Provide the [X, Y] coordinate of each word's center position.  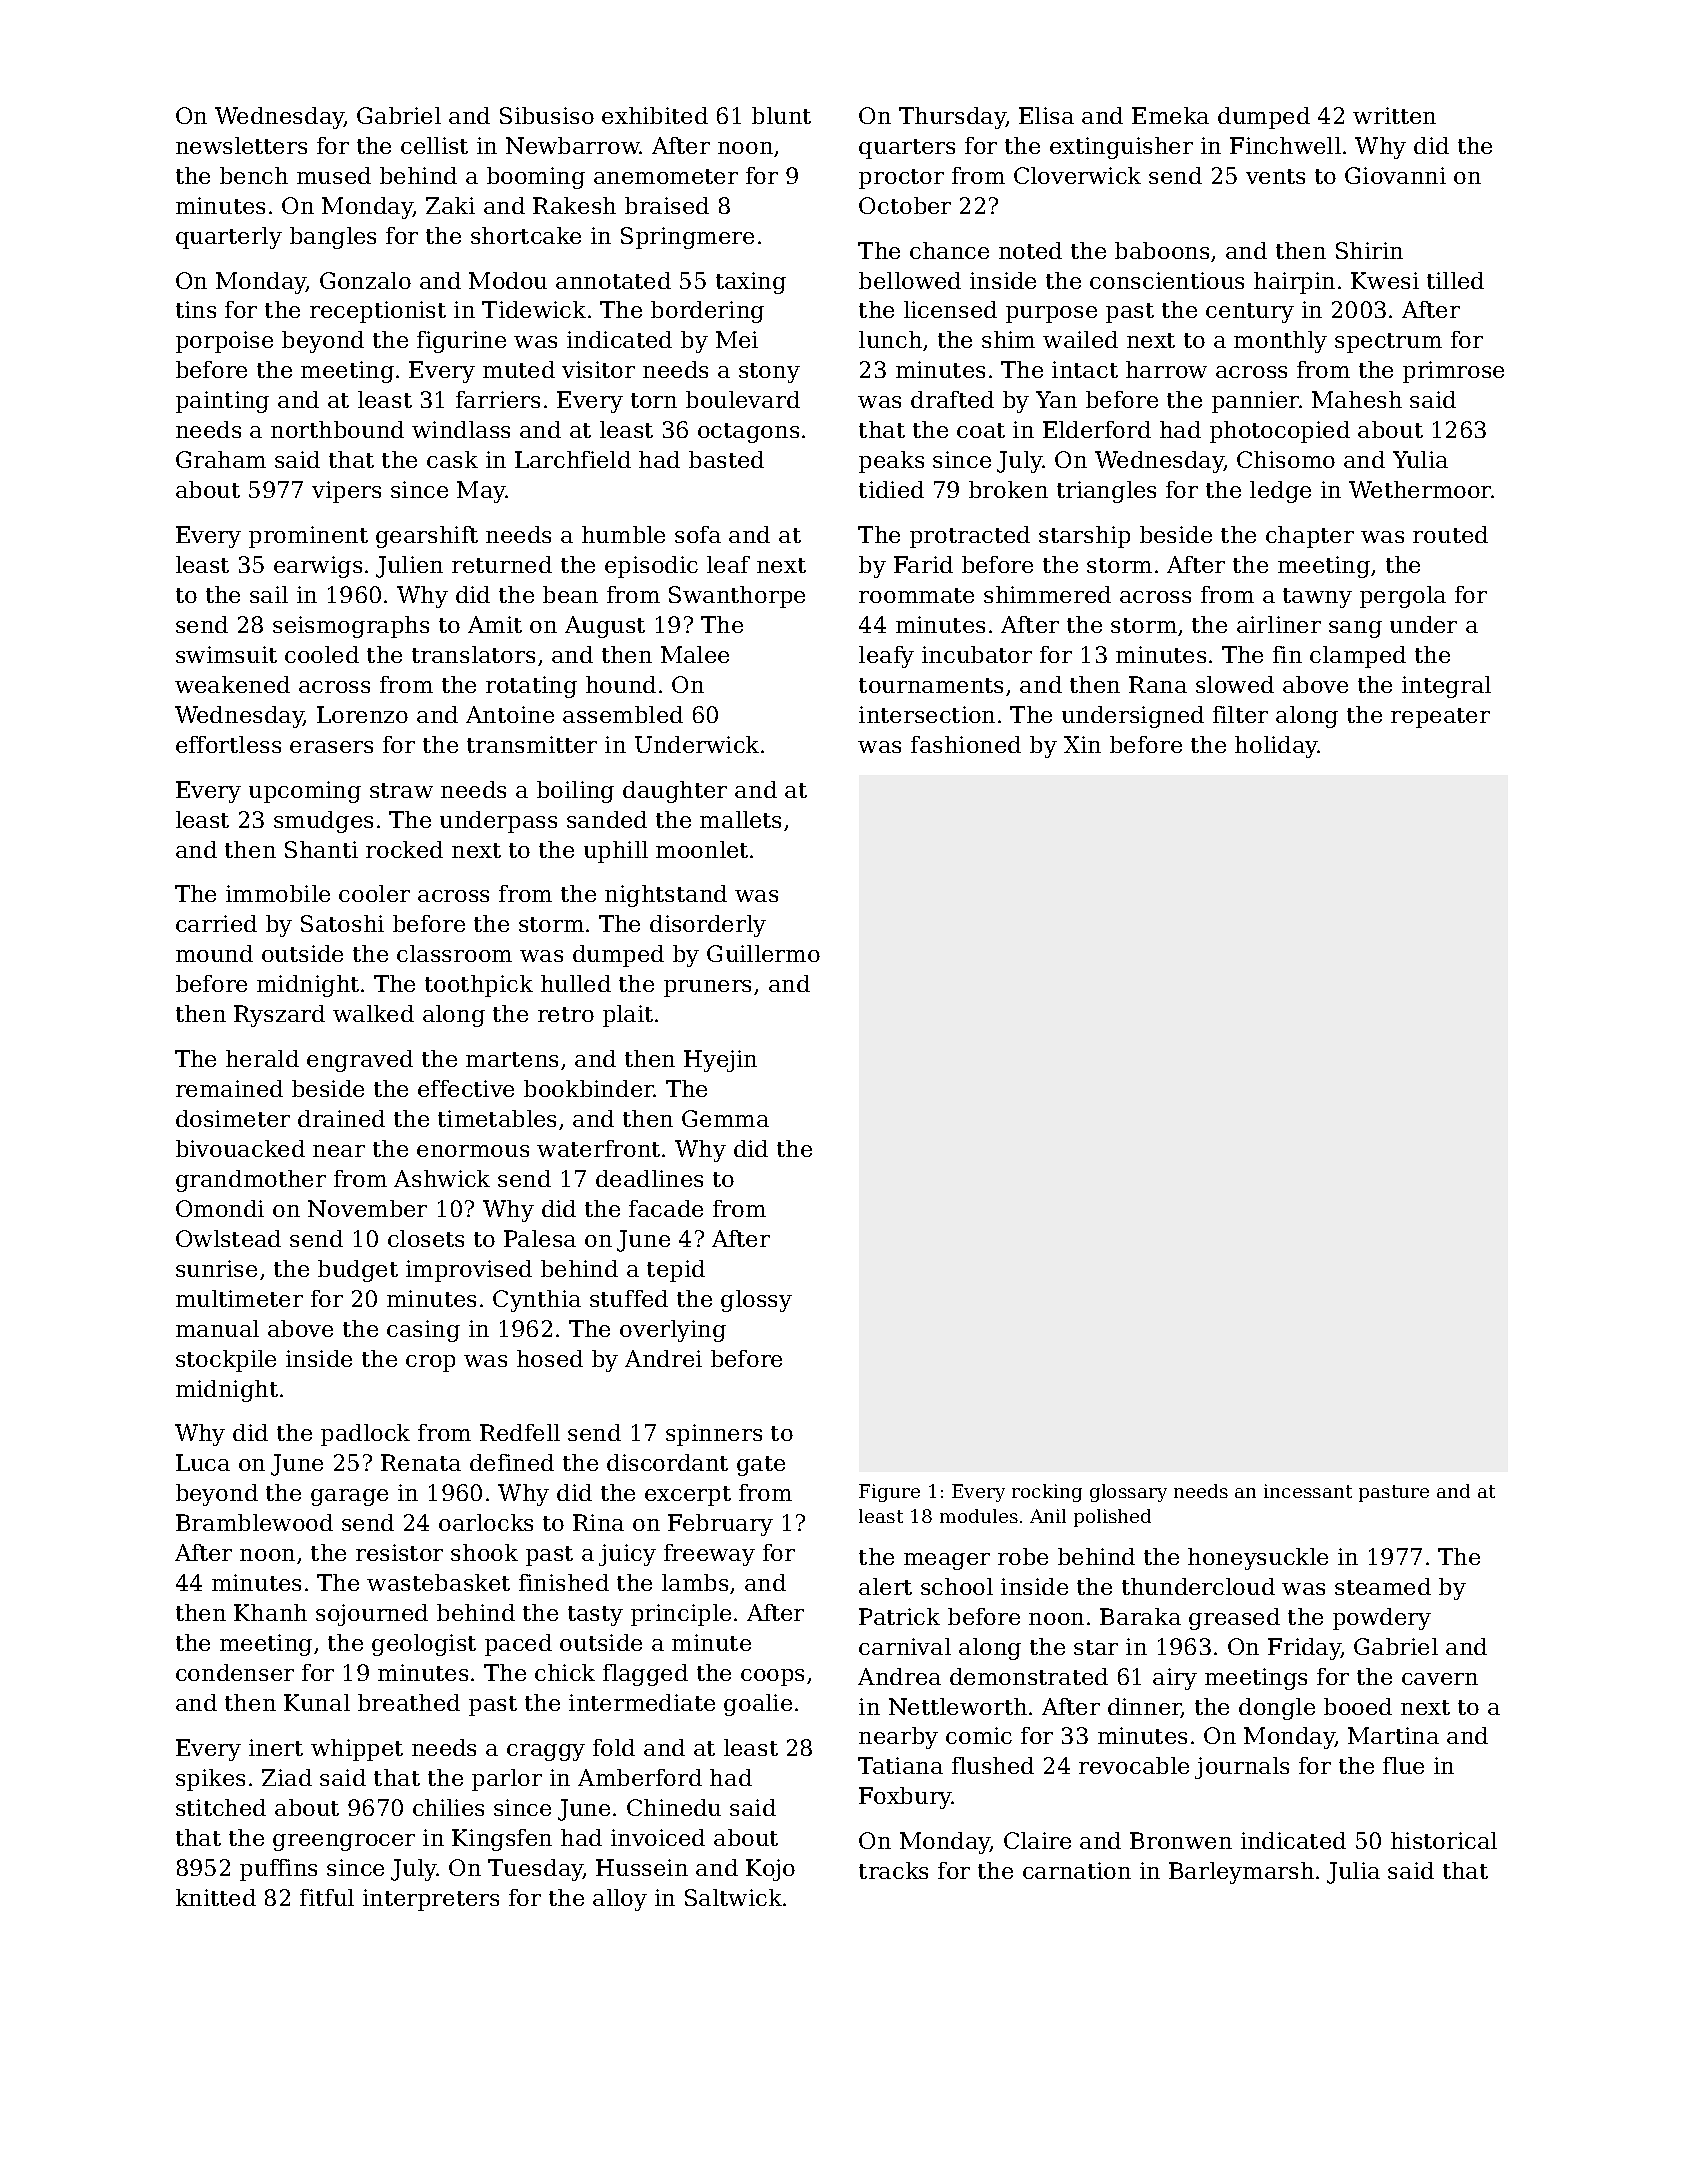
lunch [890, 339]
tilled [1455, 280]
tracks [893, 1870]
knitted [216, 1897]
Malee [695, 654]
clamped [1358, 657]
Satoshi [342, 923]
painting [222, 402]
